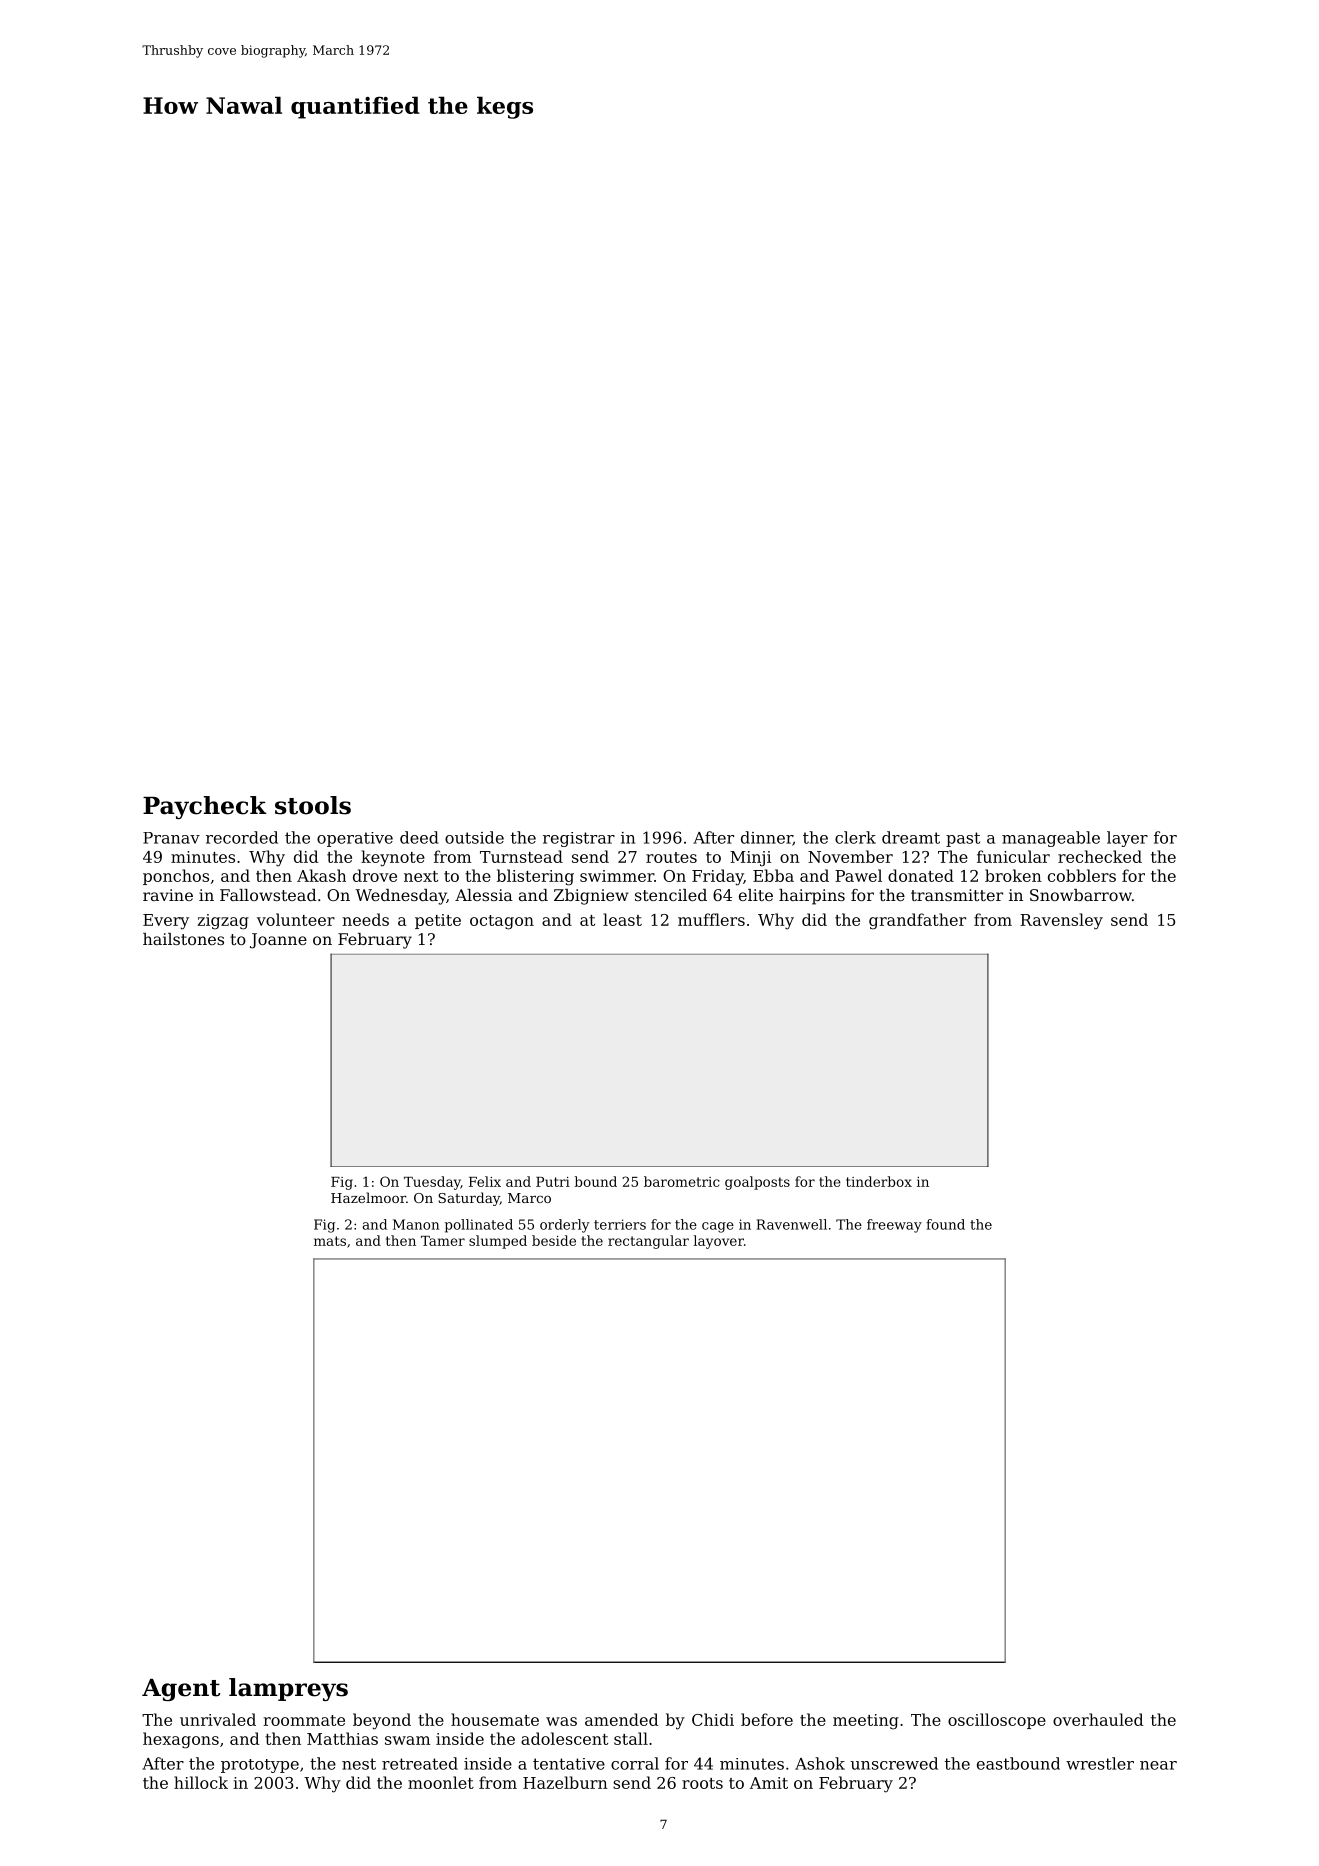 The image size is (1319, 1866). I want to click on broken, so click(1013, 875).
